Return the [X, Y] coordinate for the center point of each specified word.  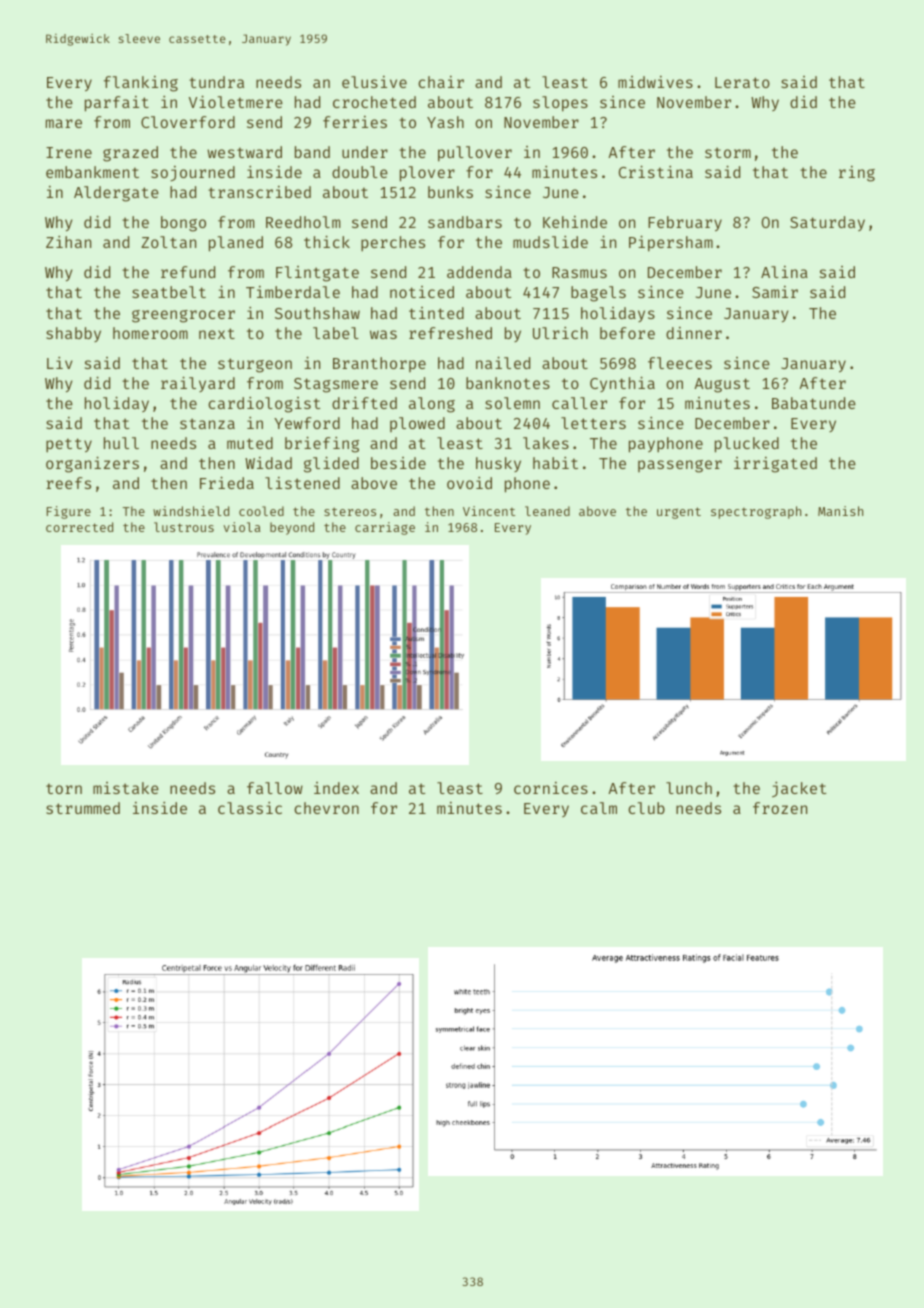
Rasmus [579, 272]
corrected [79, 527]
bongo [183, 224]
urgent [679, 513]
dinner [694, 333]
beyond [292, 528]
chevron [326, 808]
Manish [840, 511]
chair [441, 82]
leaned [547, 511]
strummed [83, 808]
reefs [68, 483]
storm [728, 152]
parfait [117, 104]
